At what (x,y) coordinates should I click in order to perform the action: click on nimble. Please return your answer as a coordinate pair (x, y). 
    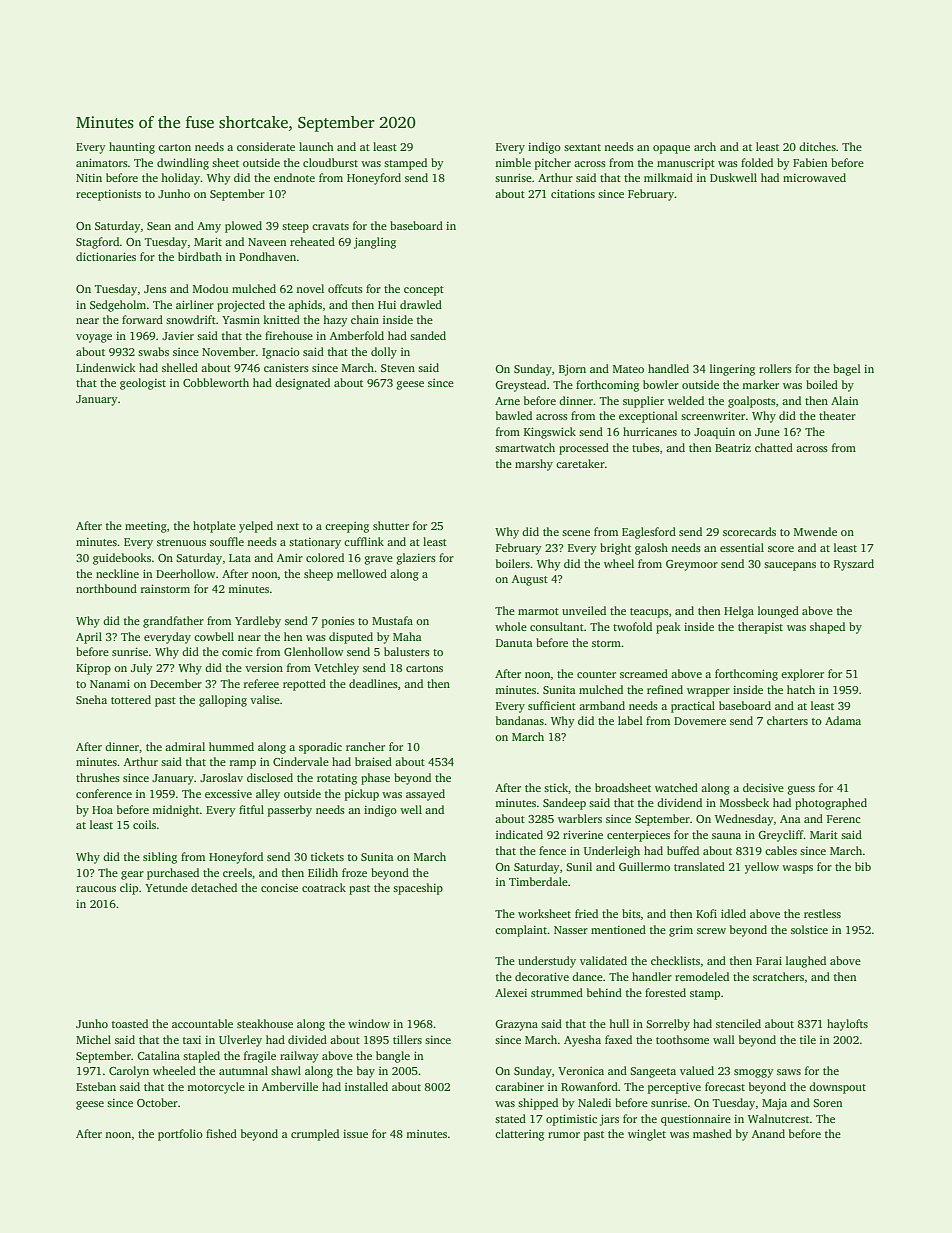
    Looking at the image, I should click on (513, 162).
